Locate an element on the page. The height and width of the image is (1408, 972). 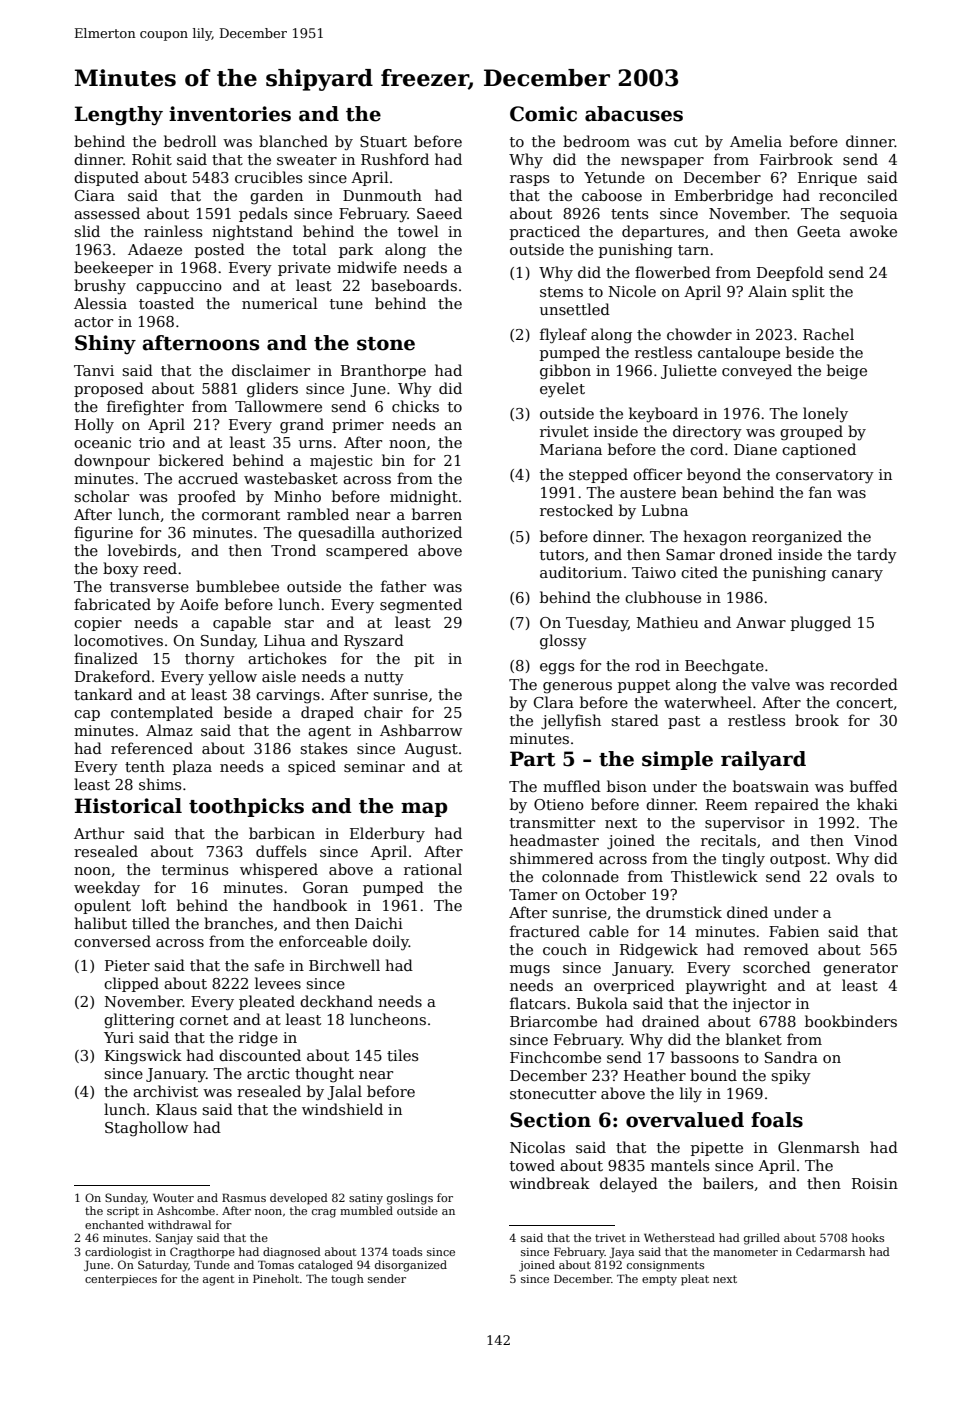
reorganized is located at coordinates (797, 538).
